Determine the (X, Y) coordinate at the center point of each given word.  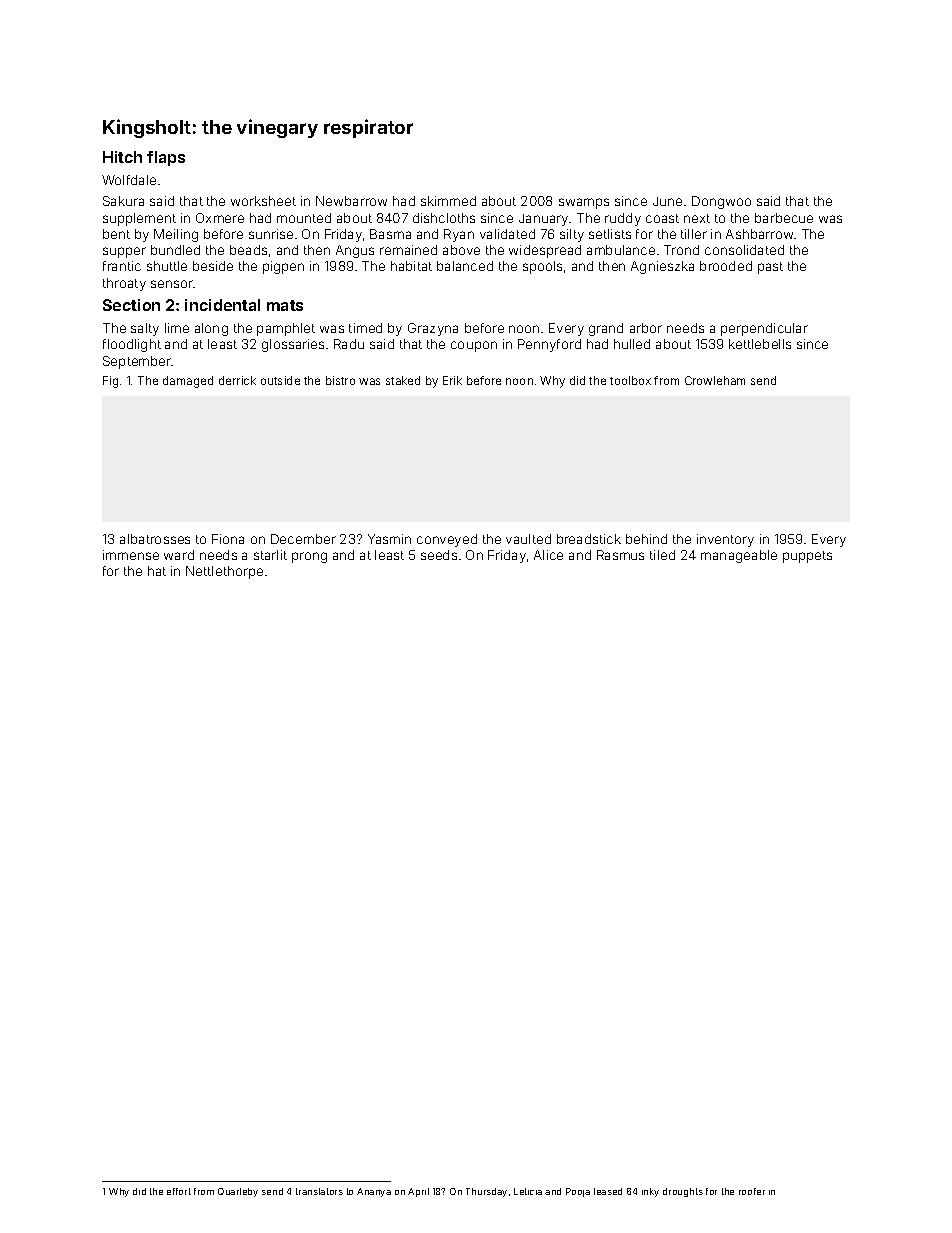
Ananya (374, 1192)
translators (319, 1191)
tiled (662, 555)
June (667, 201)
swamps (584, 203)
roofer (752, 1191)
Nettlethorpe (224, 572)
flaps (166, 158)
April (418, 1192)
